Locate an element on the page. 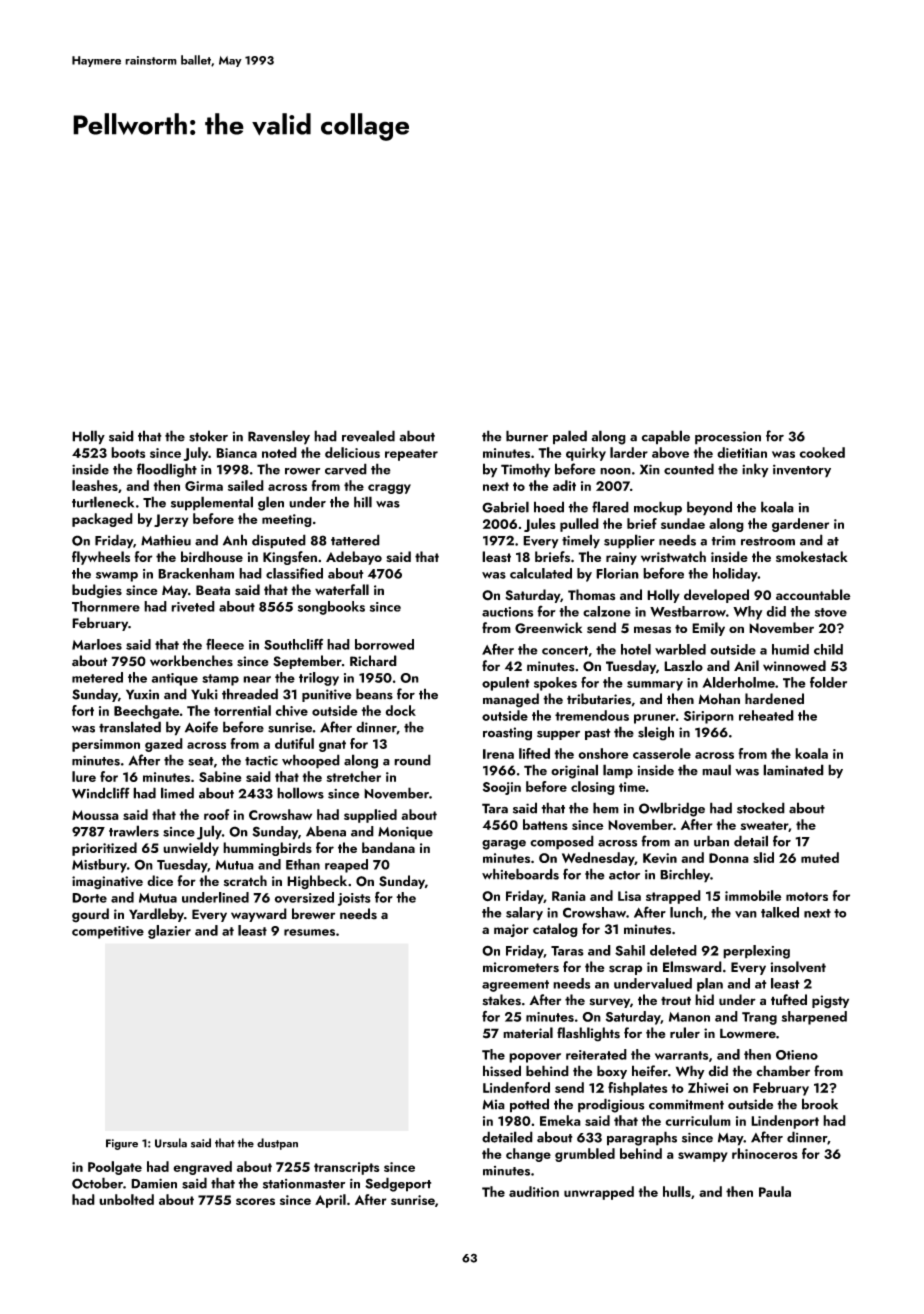 The height and width of the page is (1314, 924). round is located at coordinates (412, 760).
